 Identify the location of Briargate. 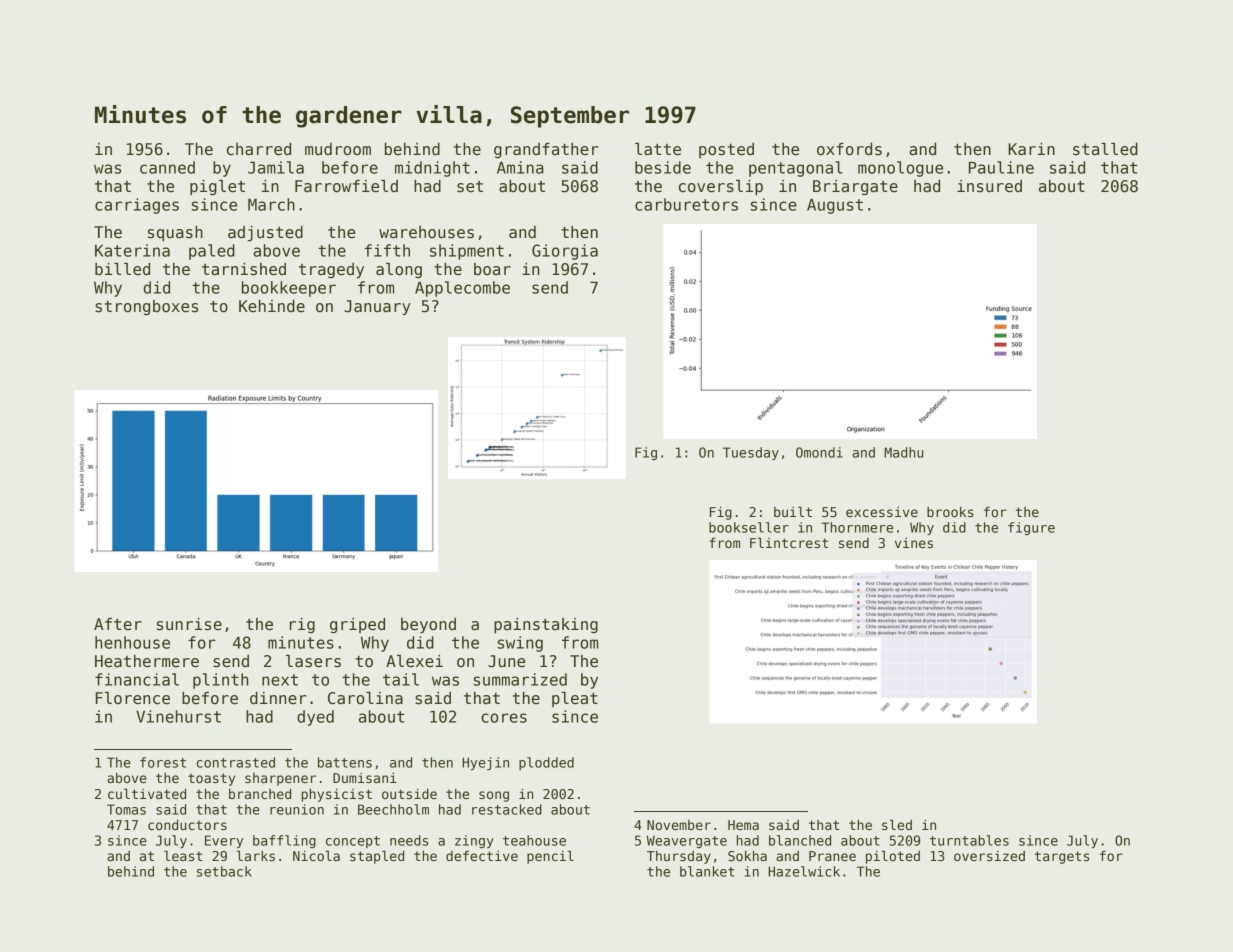
(855, 187).
